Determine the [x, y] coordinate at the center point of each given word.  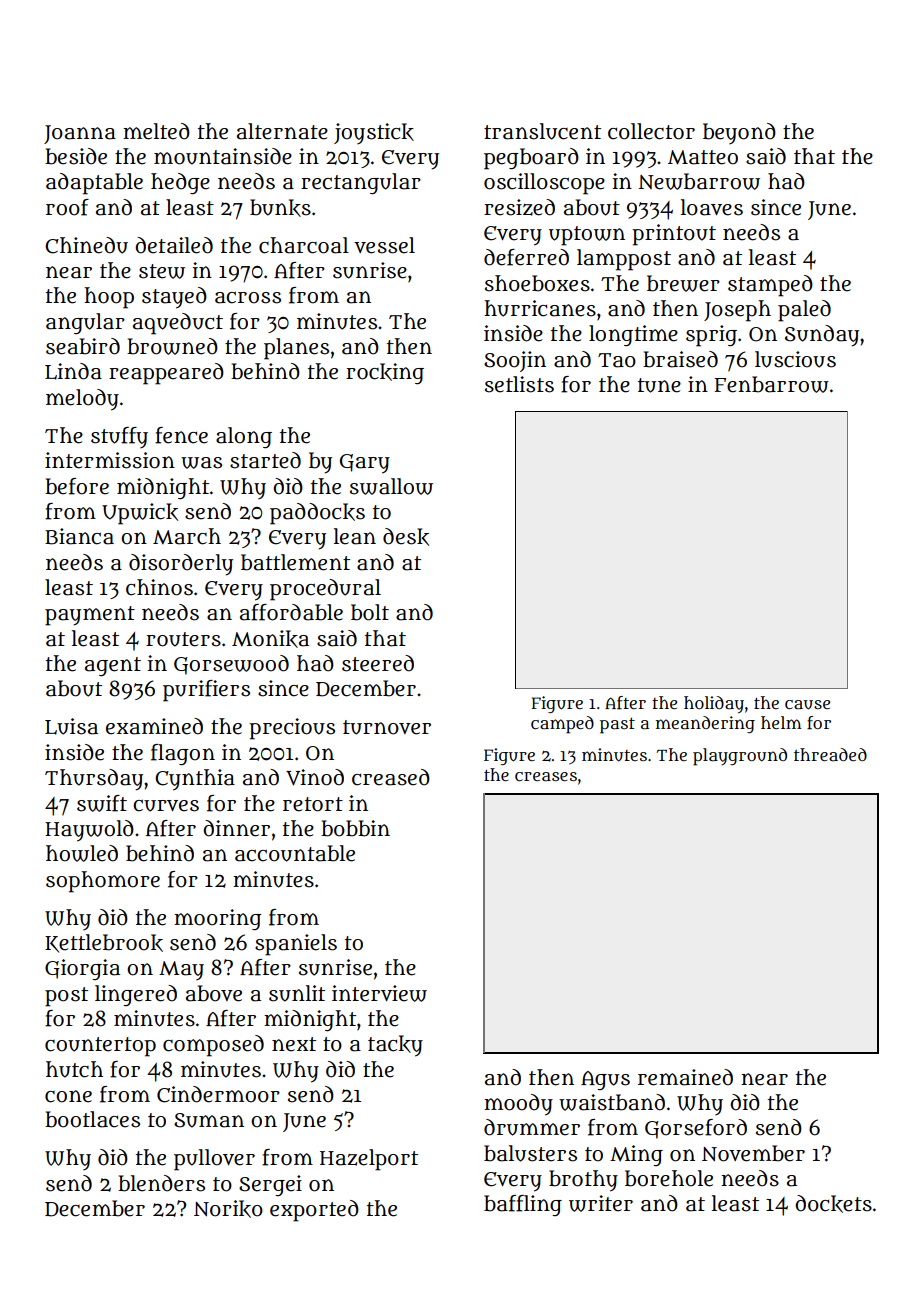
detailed [174, 245]
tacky [395, 1046]
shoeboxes [537, 283]
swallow [391, 486]
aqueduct [178, 324]
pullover [214, 1160]
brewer [683, 283]
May [181, 970]
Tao [617, 360]
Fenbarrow [772, 384]
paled [804, 311]
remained [685, 1077]
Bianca [79, 536]
